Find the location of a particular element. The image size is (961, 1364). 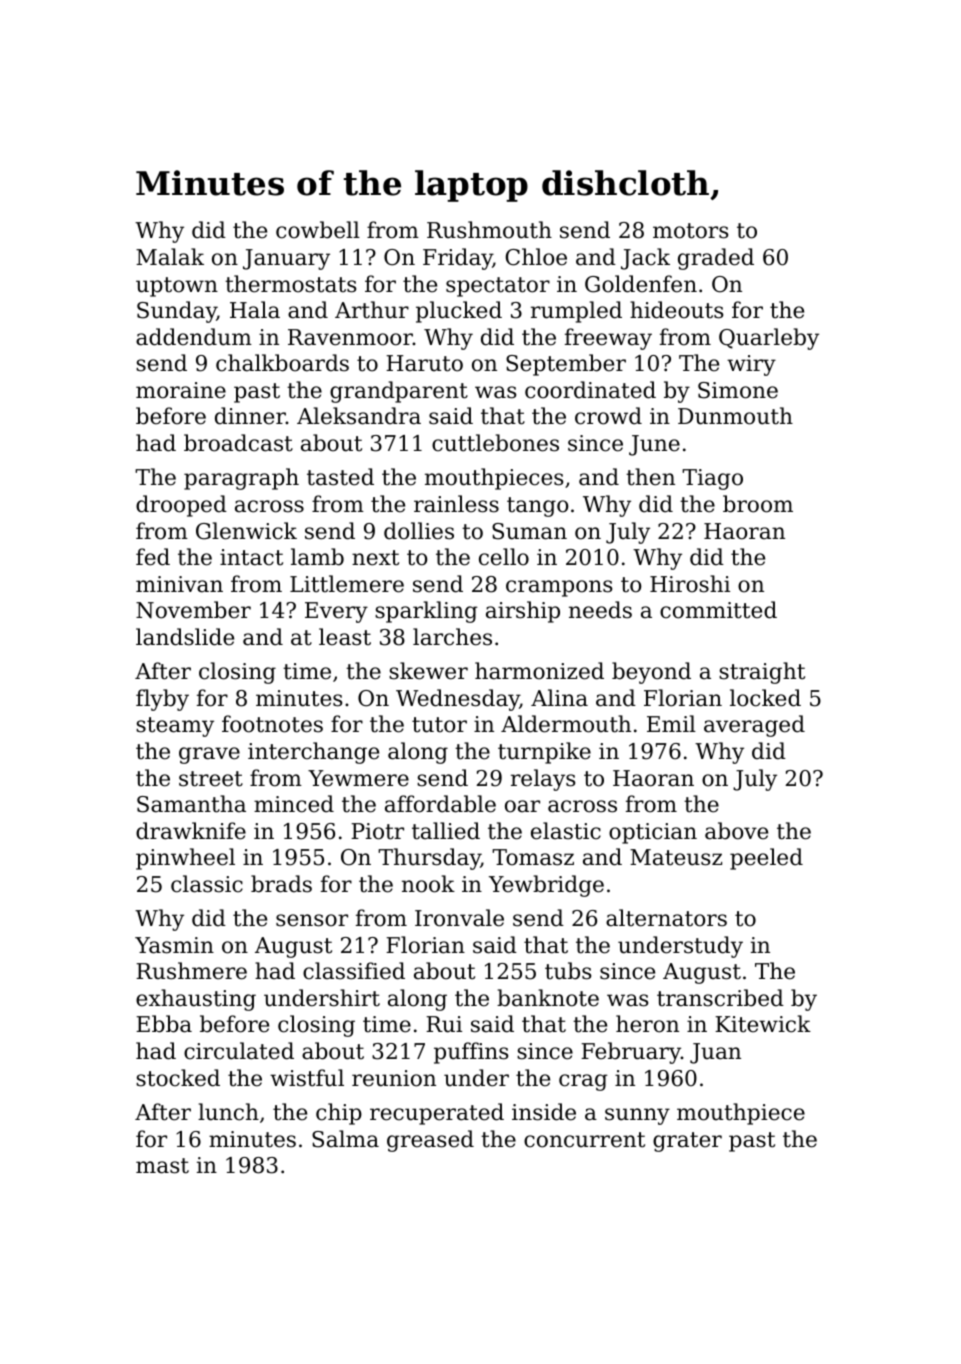

Hiroshi is located at coordinates (690, 584).
